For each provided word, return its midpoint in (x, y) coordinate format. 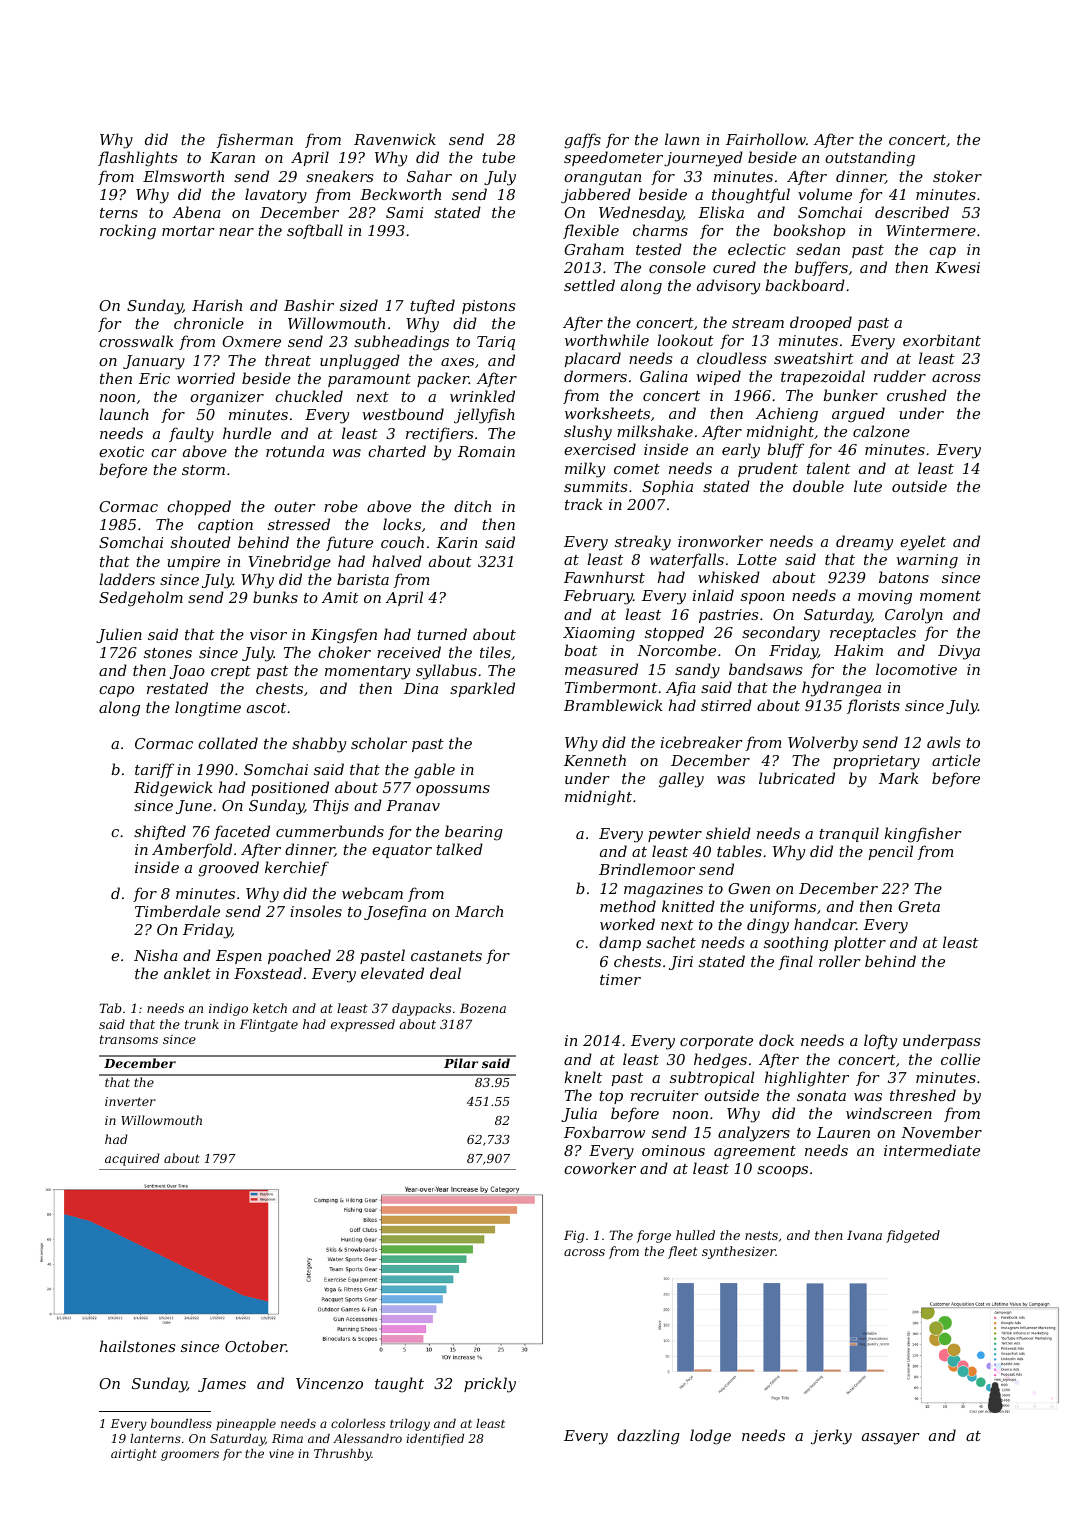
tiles (495, 652)
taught (399, 1385)
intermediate (932, 1150)
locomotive (916, 669)
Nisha (156, 955)
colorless (358, 1423)
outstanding (870, 159)
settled (589, 285)
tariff (154, 770)
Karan (232, 157)
